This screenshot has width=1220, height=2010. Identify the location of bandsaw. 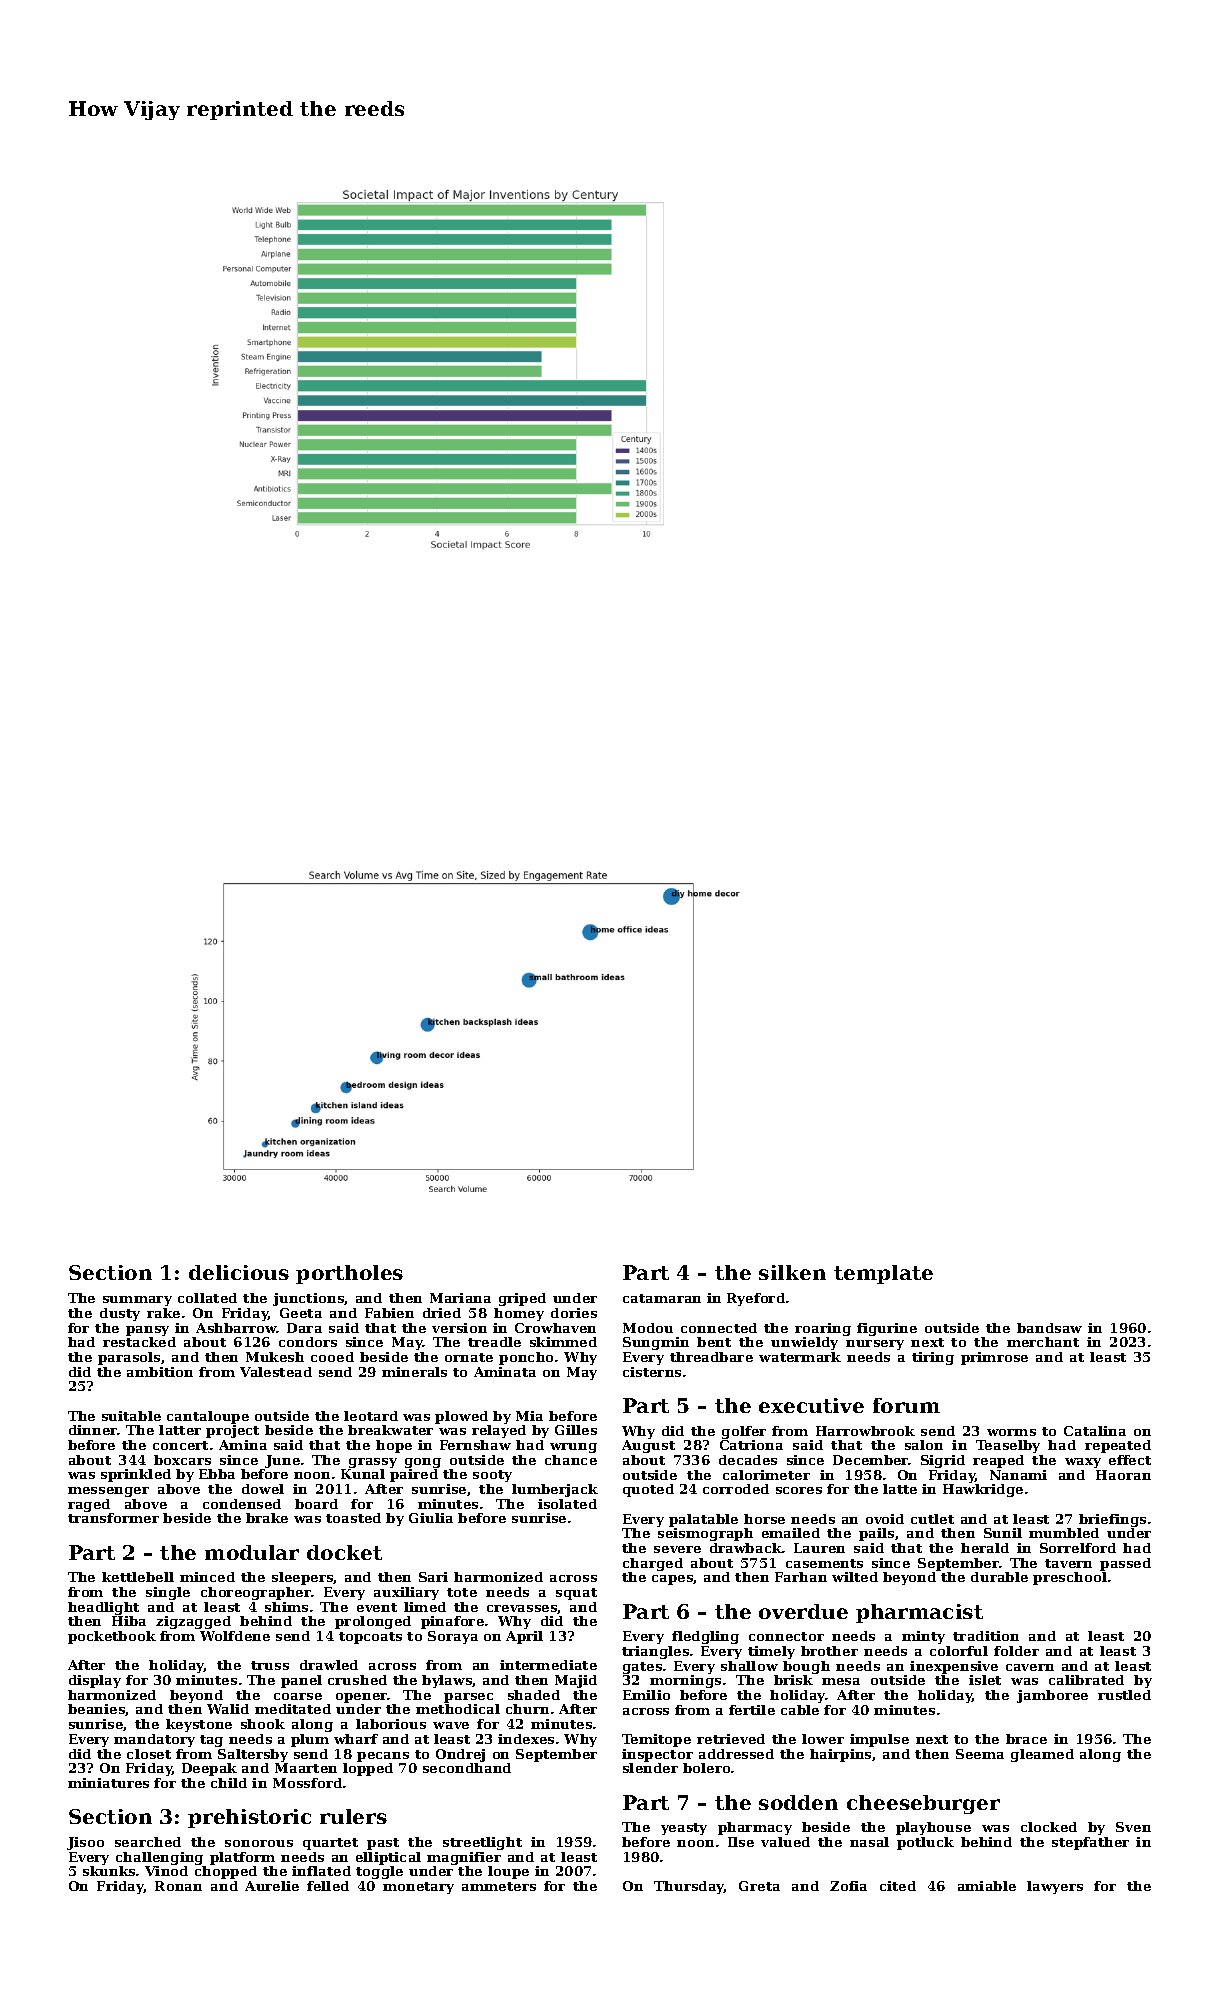
(1049, 1328).
